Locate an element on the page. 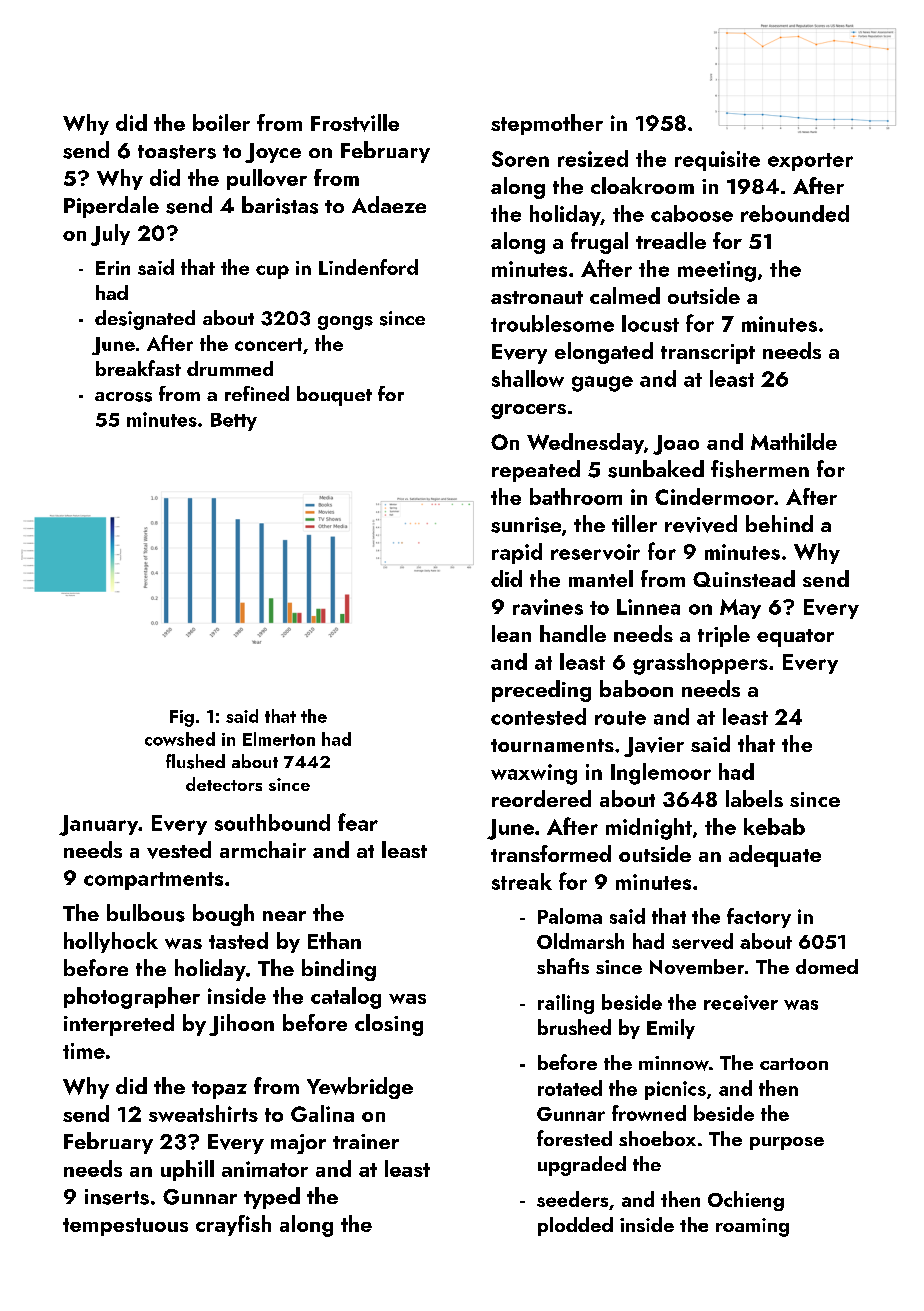 This page has height=1311, width=924. Oldmarsh is located at coordinates (580, 941).
